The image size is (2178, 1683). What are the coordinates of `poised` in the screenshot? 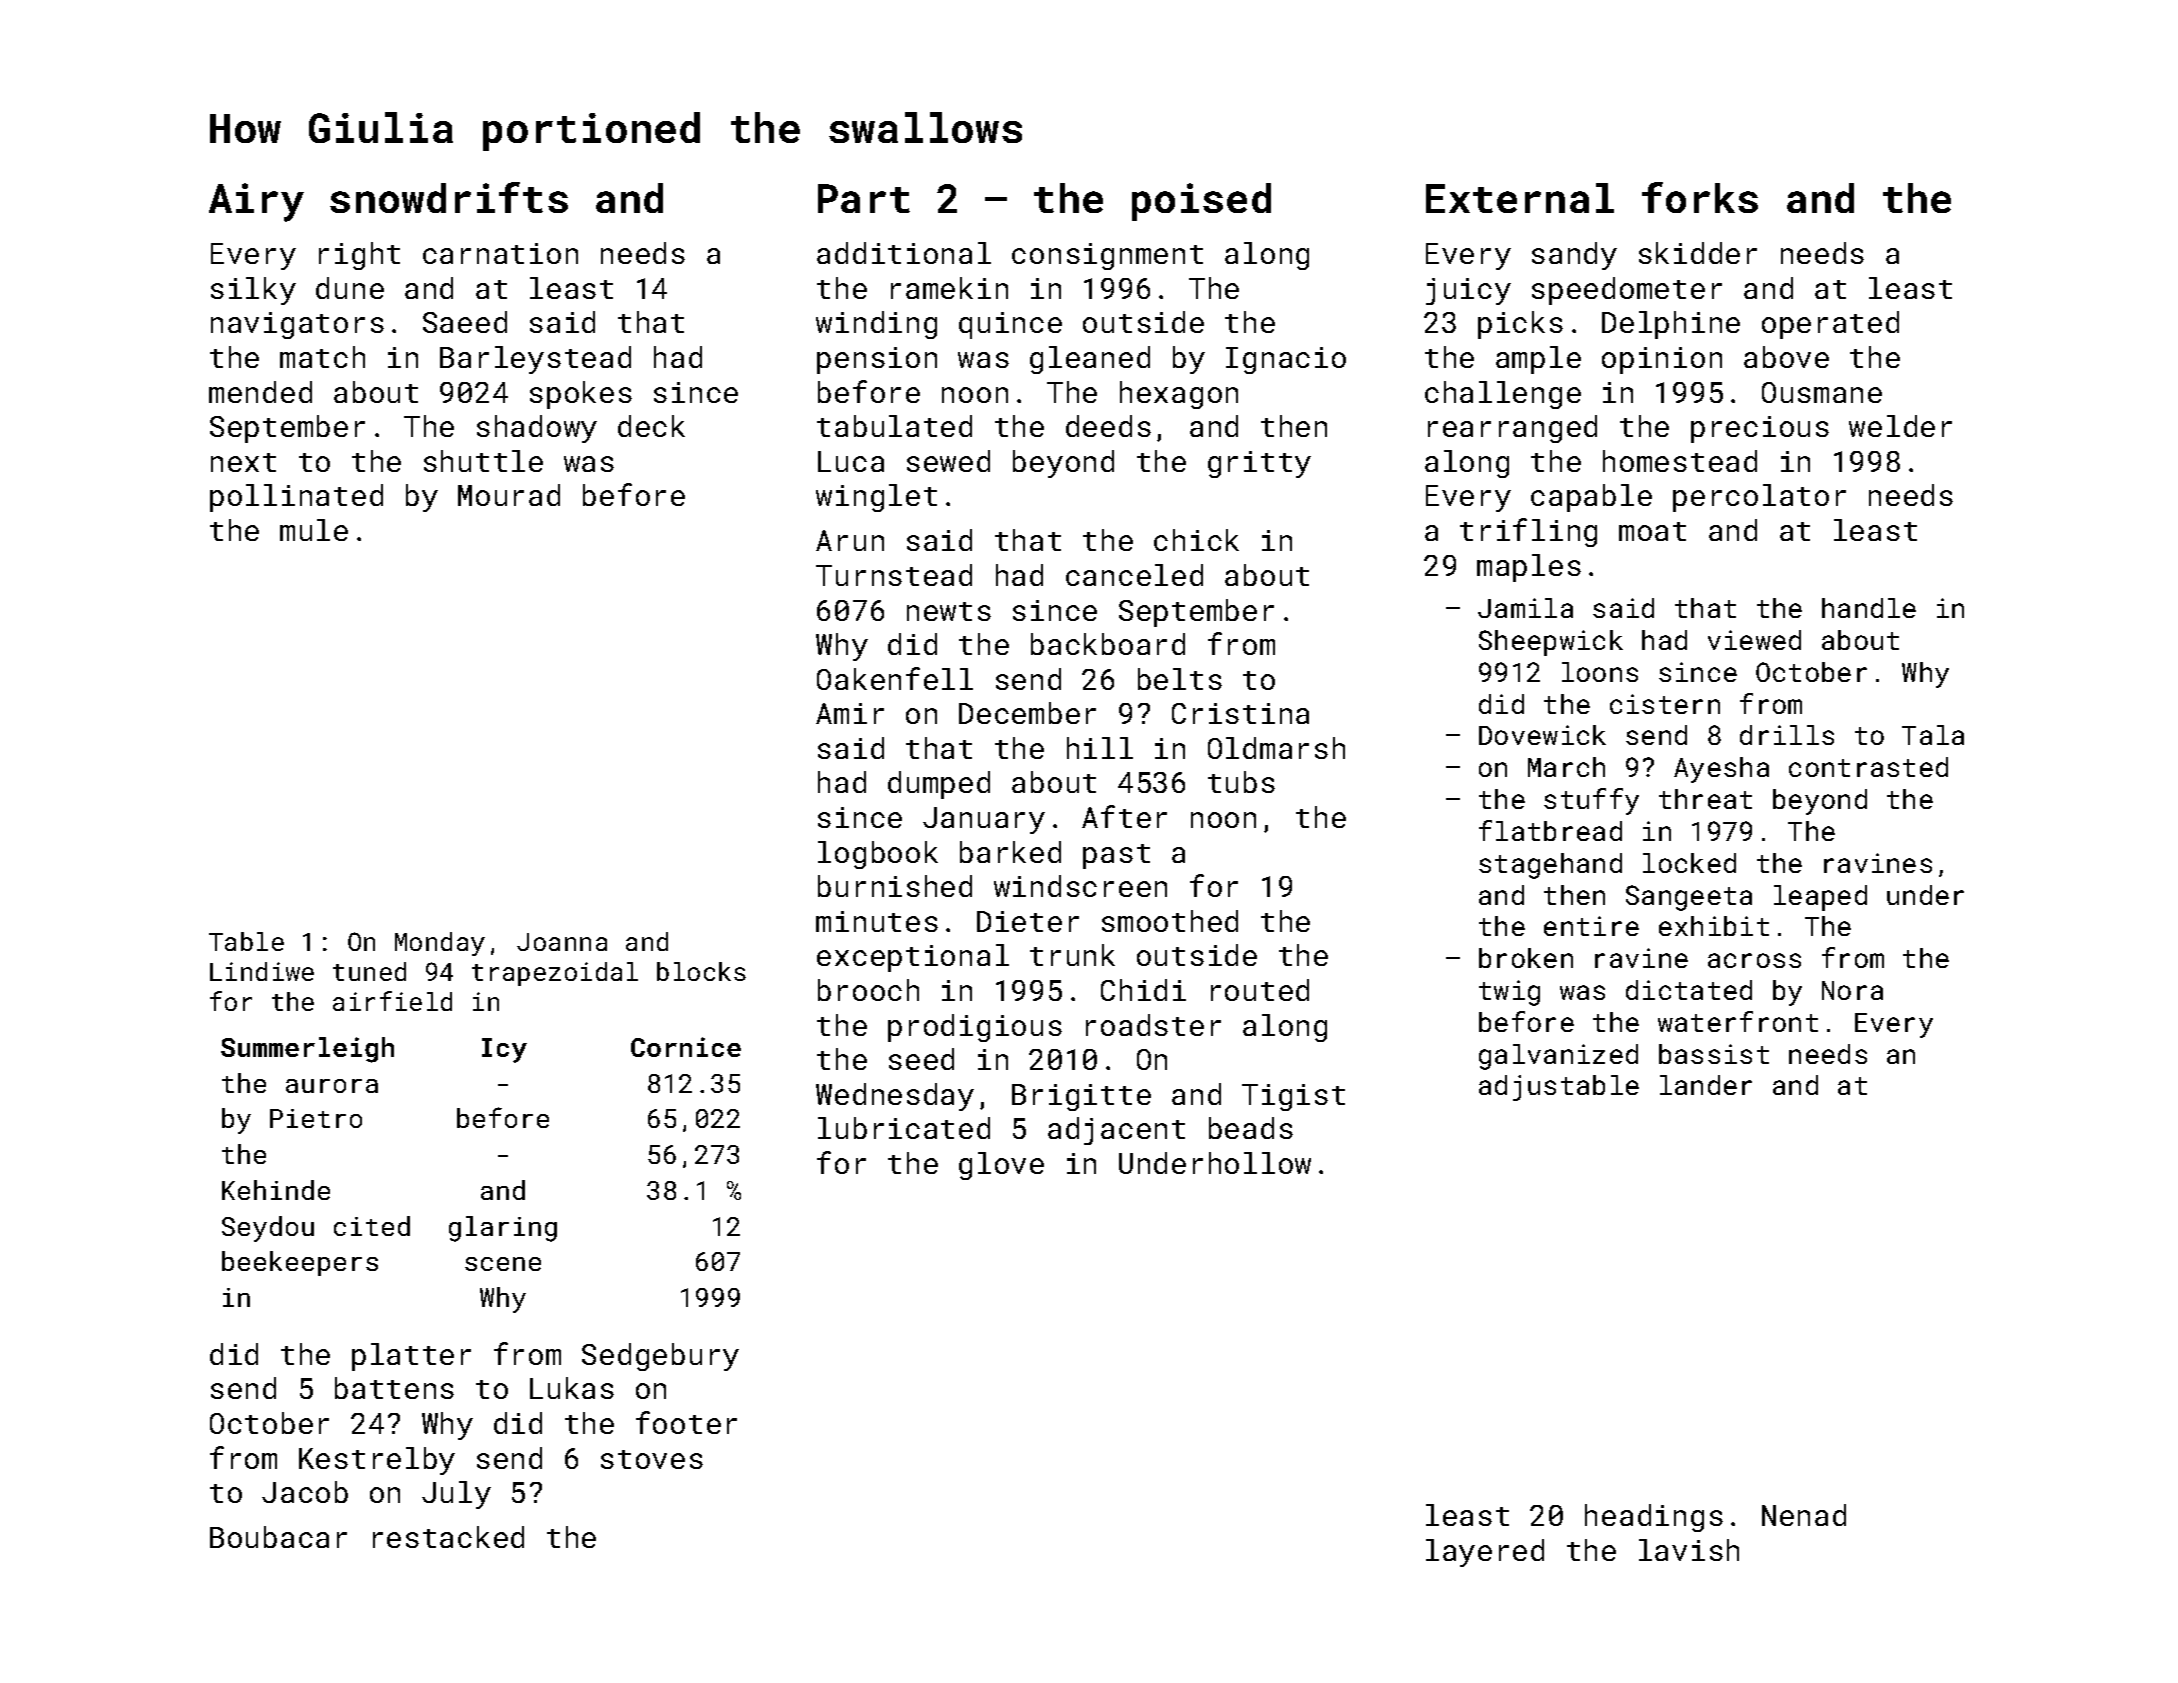 It's located at (1201, 202).
